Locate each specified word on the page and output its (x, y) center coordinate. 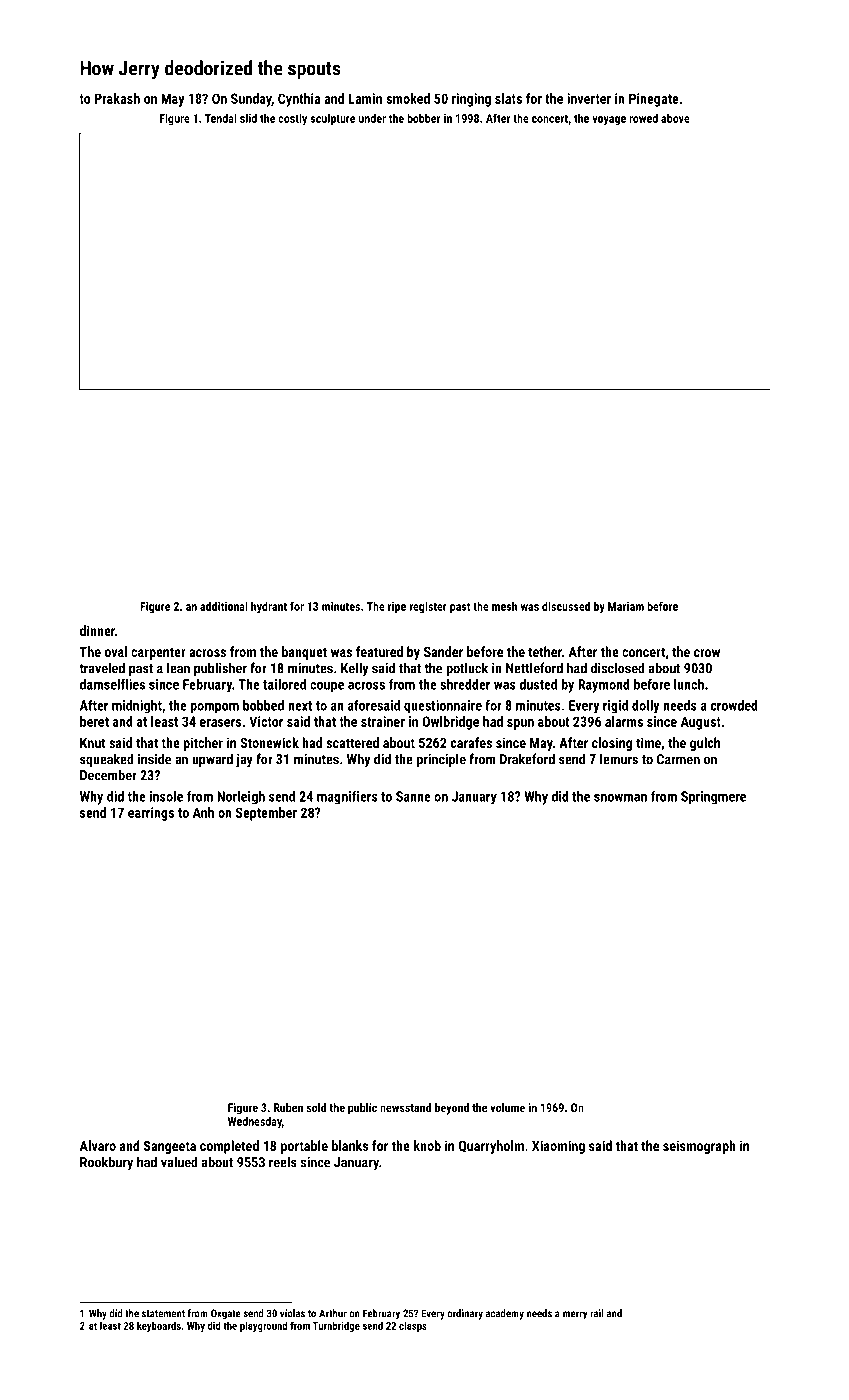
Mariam (626, 606)
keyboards (159, 1326)
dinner (97, 630)
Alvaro (98, 1145)
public (362, 1109)
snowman (620, 798)
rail (597, 1313)
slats (508, 98)
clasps (413, 1326)
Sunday (251, 100)
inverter (589, 98)
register (428, 607)
